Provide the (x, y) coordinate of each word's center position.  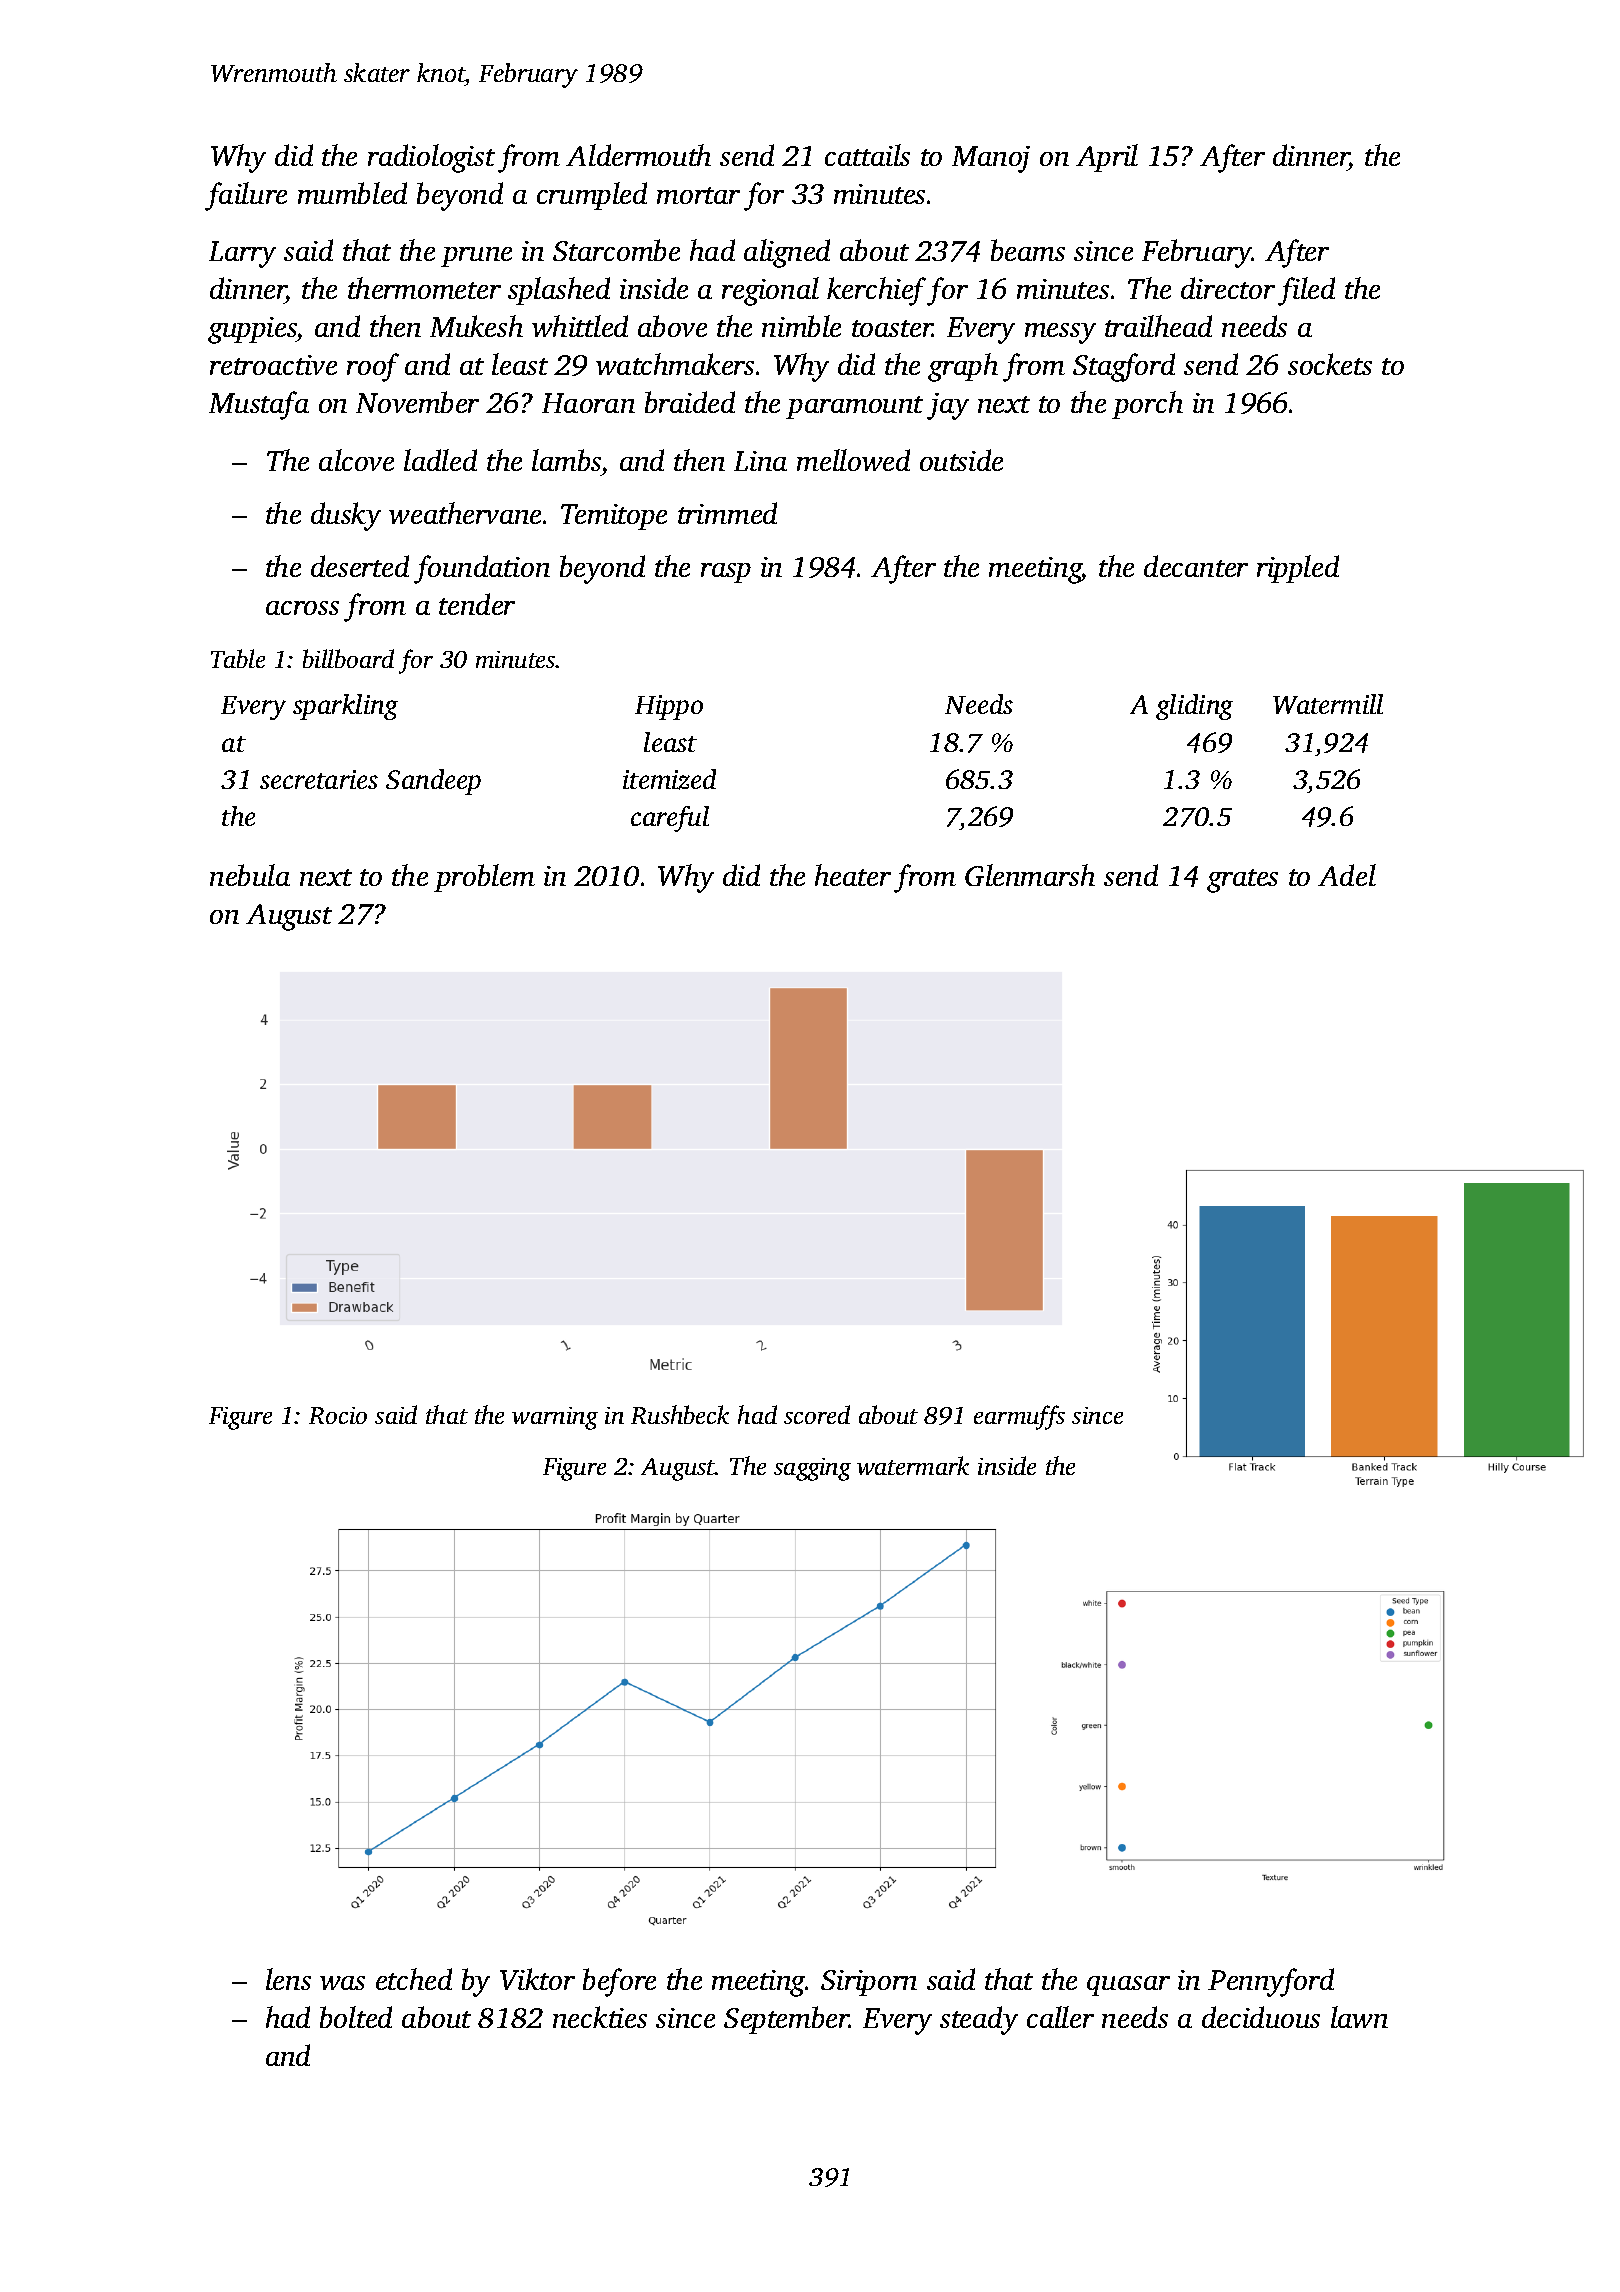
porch (1147, 405)
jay (948, 406)
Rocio (338, 1415)
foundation (482, 569)
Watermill (1328, 704)
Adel (1347, 875)
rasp (726, 573)
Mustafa (259, 405)
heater (853, 875)
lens (288, 1979)
